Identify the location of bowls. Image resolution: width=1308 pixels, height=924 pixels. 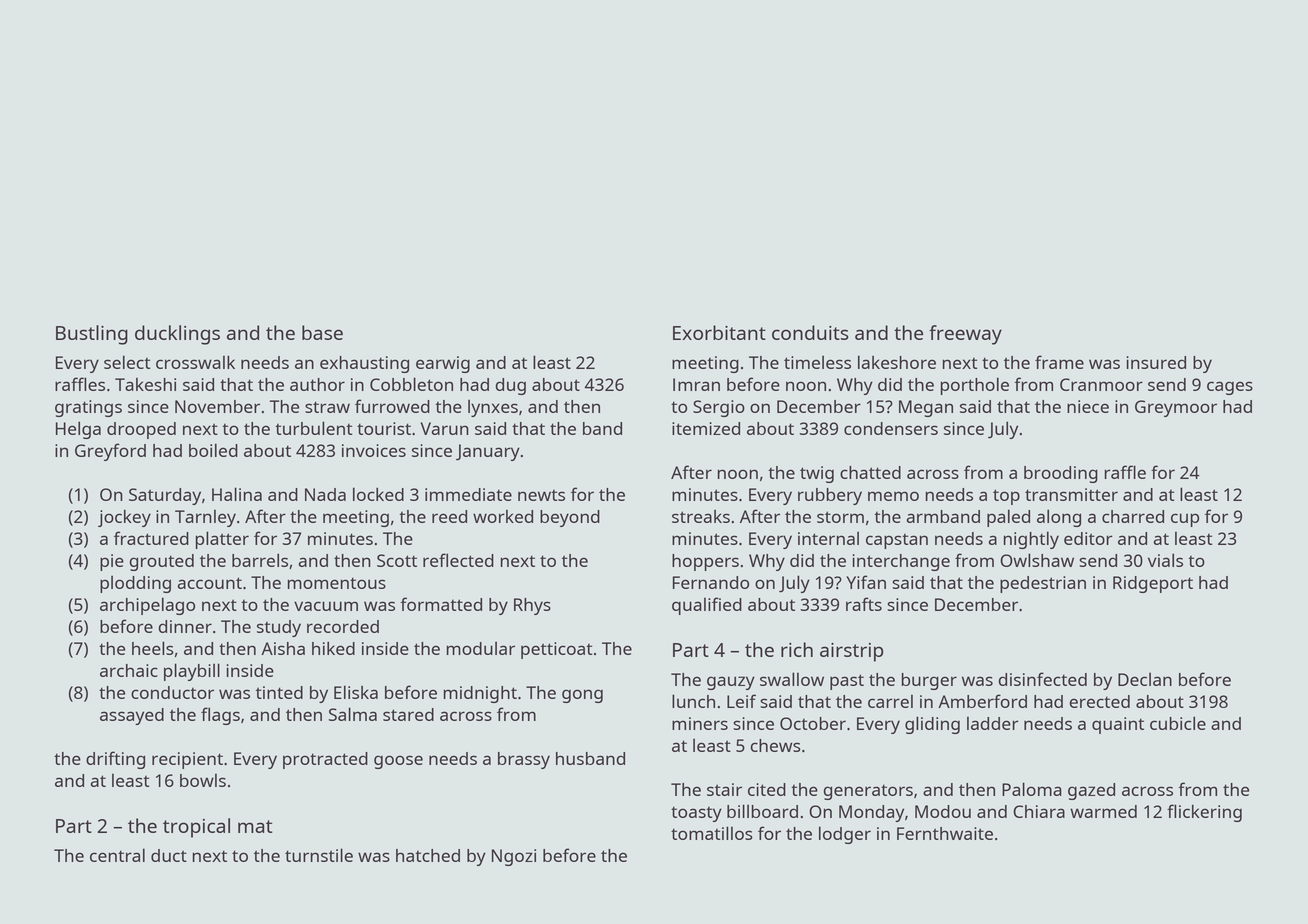
(203, 780).
